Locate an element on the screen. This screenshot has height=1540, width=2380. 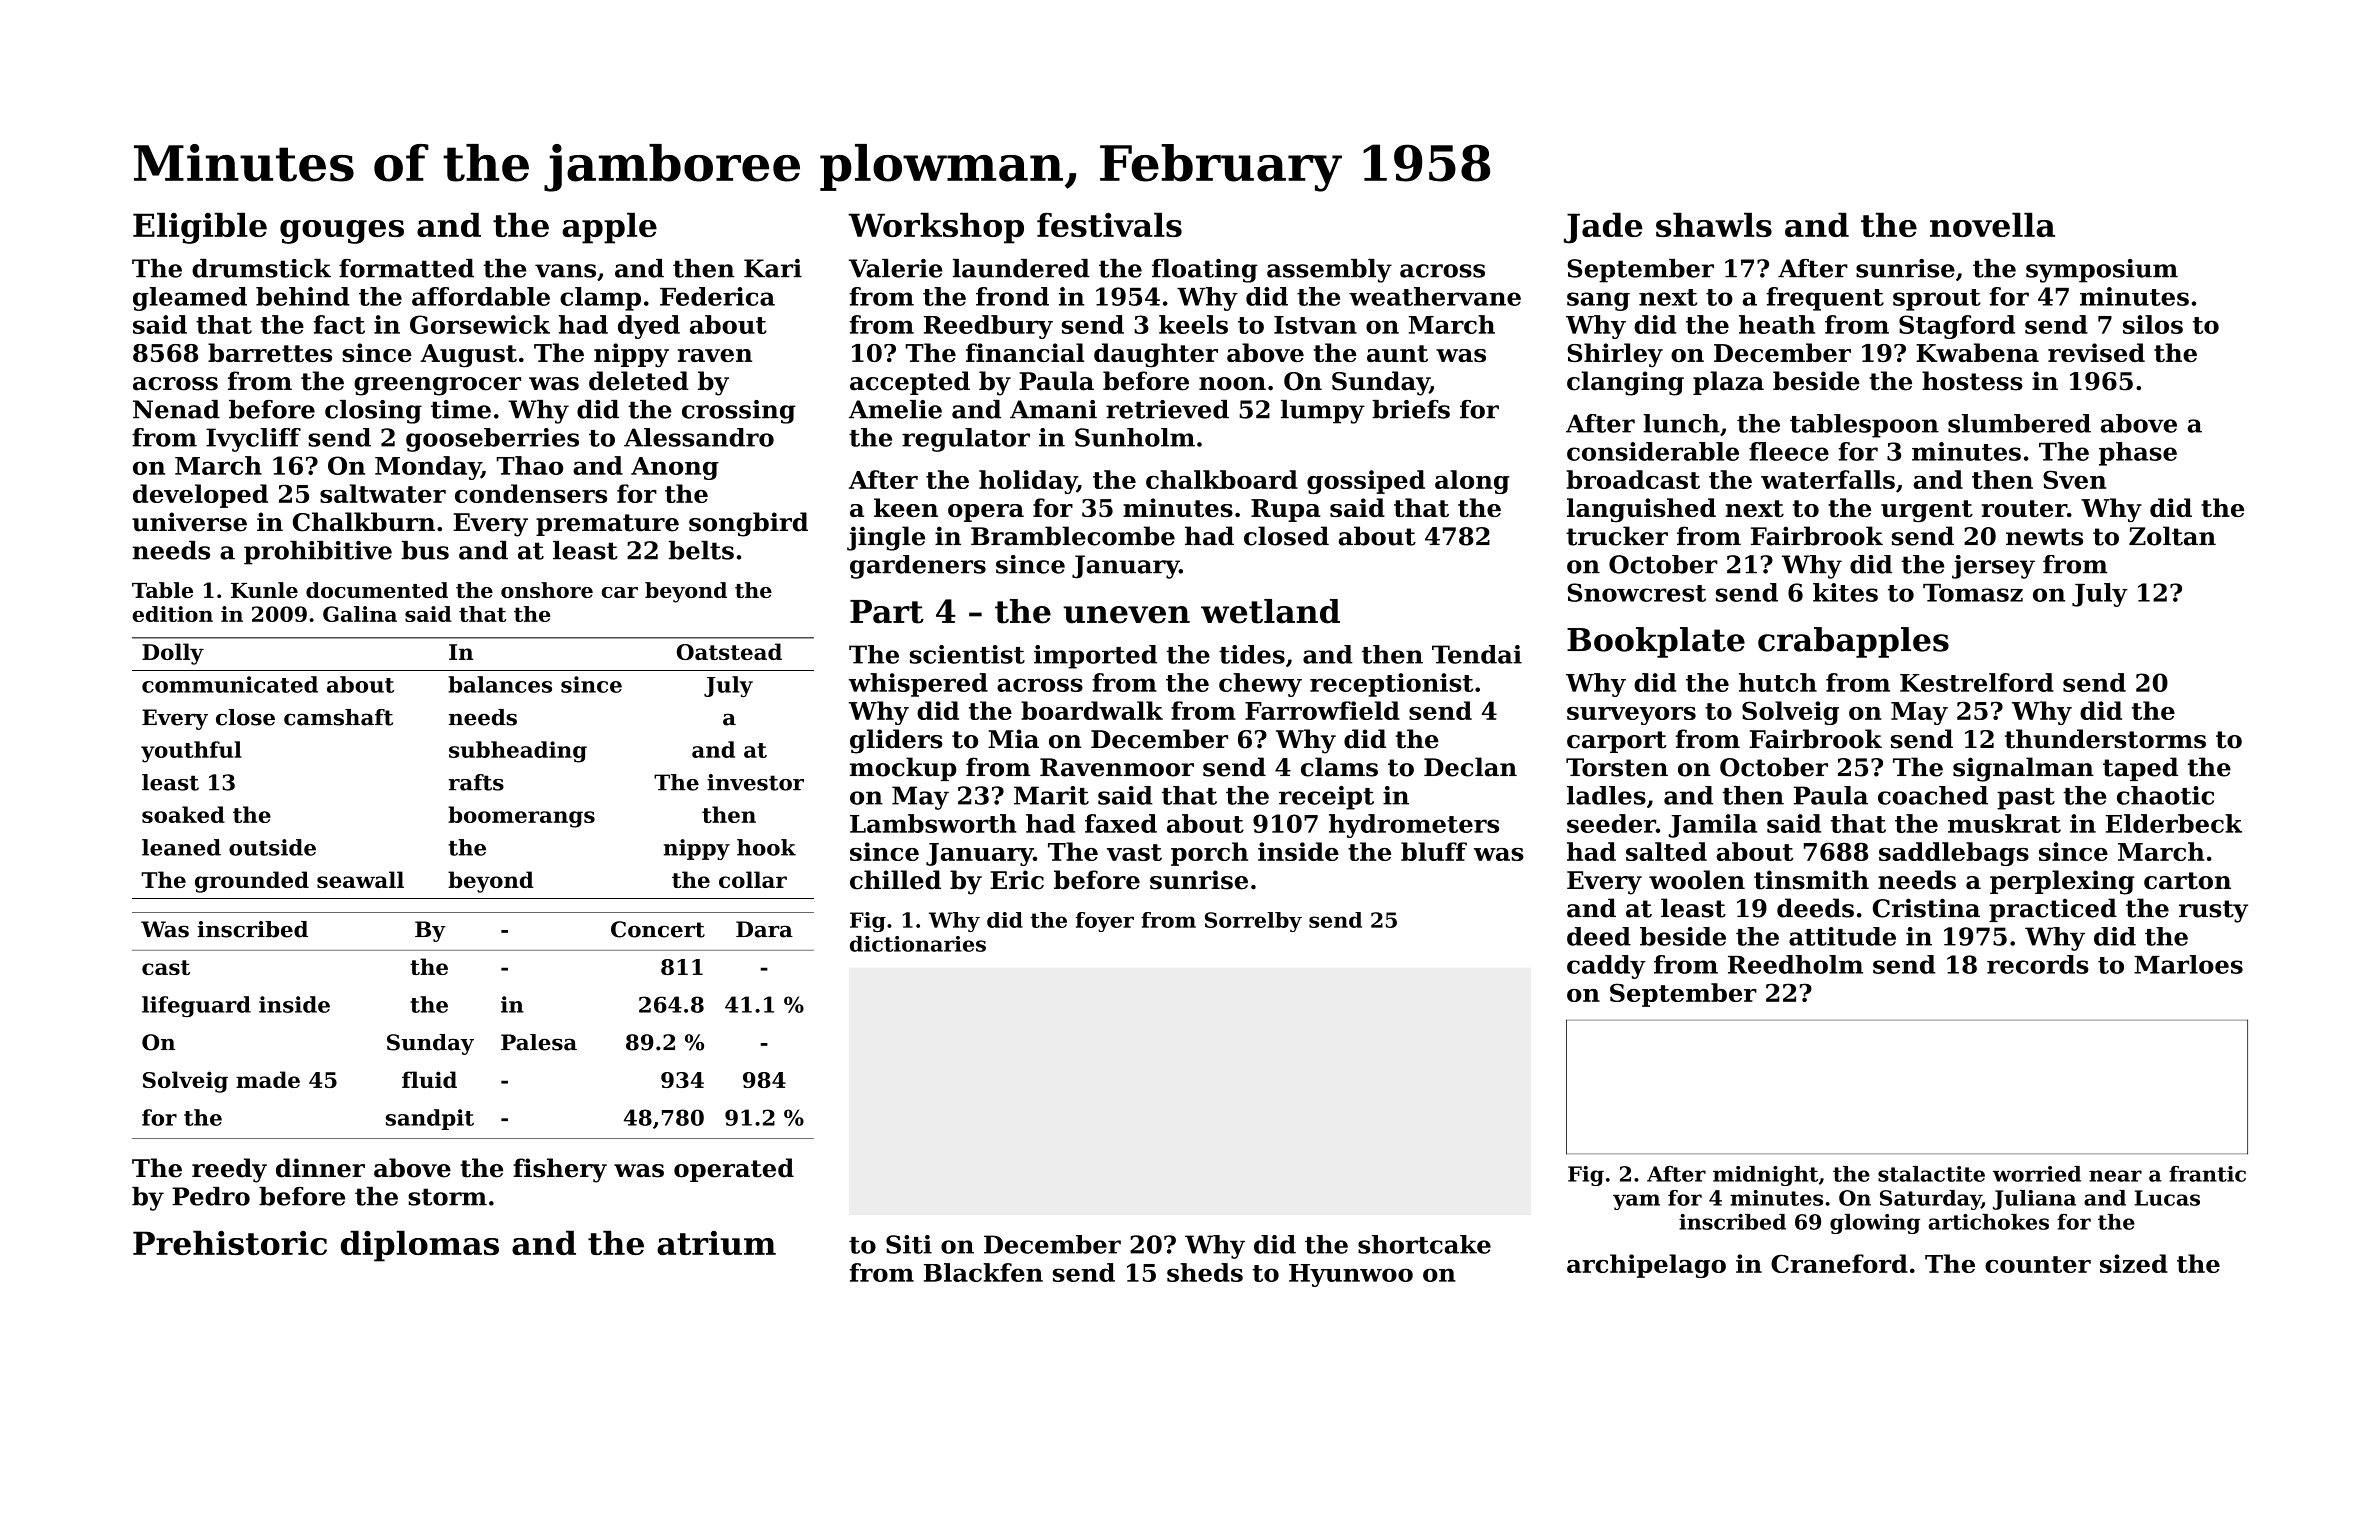
festivals is located at coordinates (1109, 224).
